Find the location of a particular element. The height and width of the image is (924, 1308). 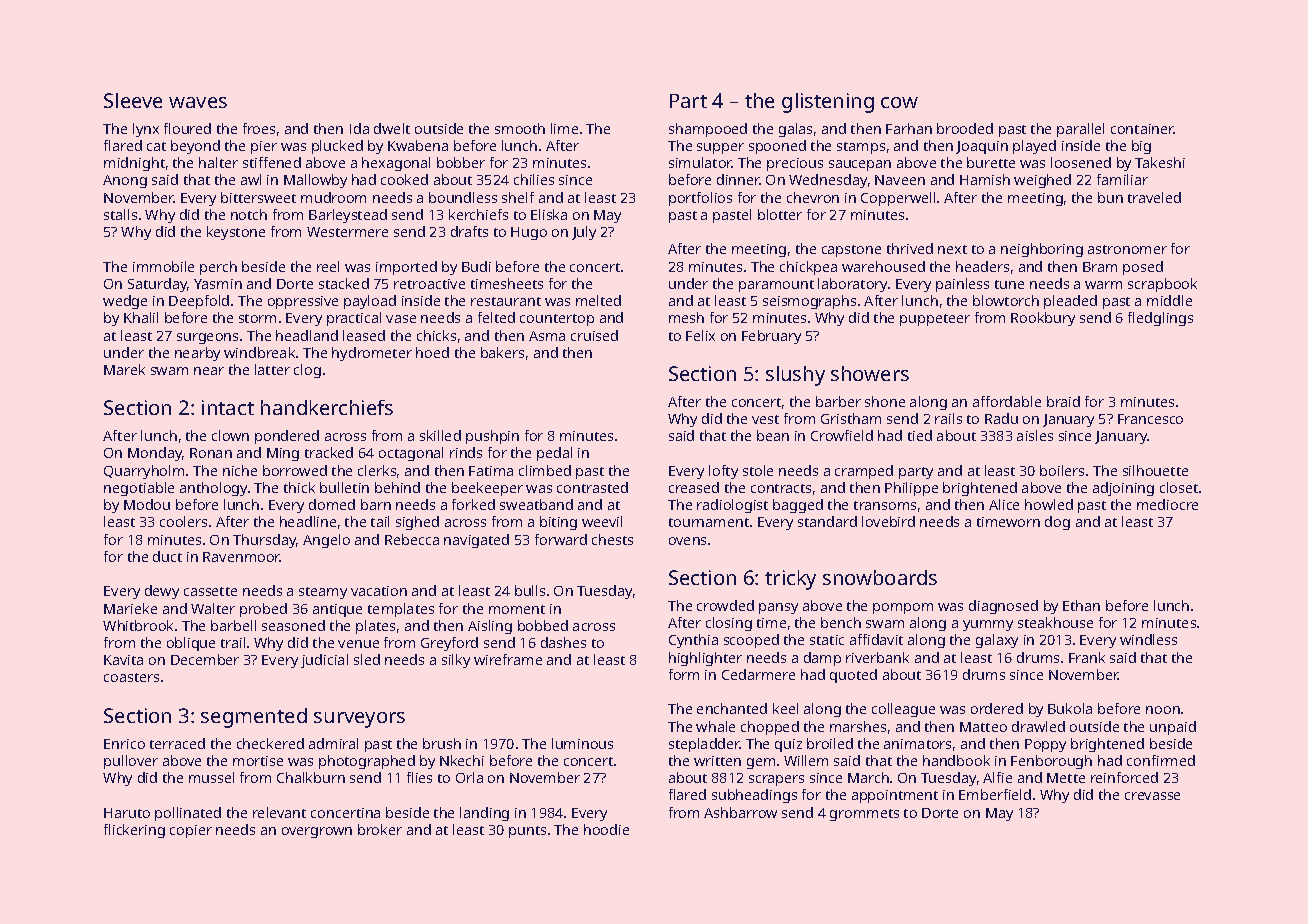

pedal is located at coordinates (554, 454).
